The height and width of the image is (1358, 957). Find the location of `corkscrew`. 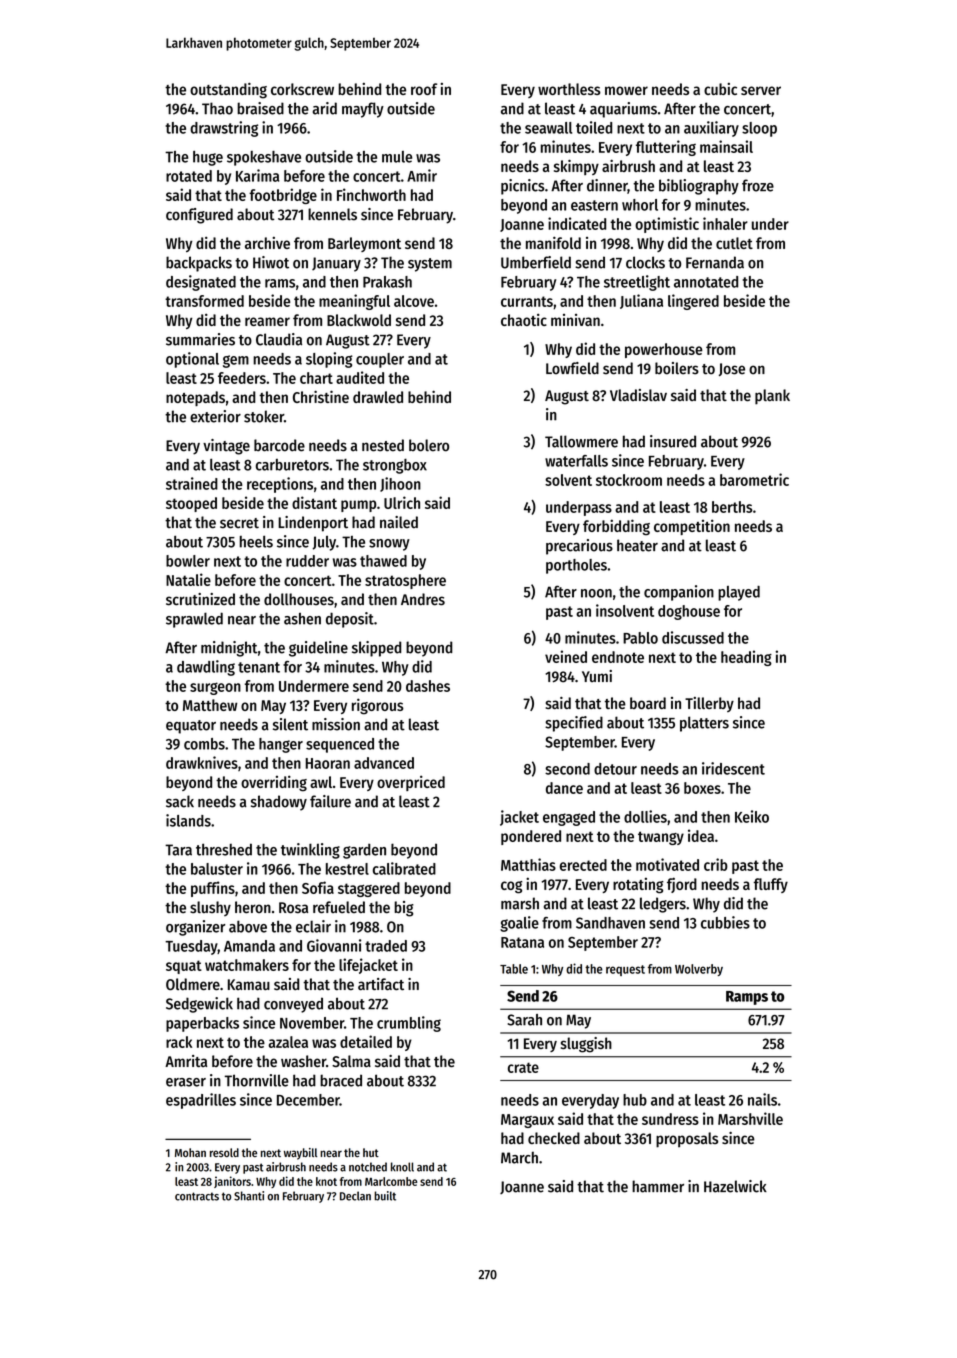

corkscrew is located at coordinates (302, 89).
